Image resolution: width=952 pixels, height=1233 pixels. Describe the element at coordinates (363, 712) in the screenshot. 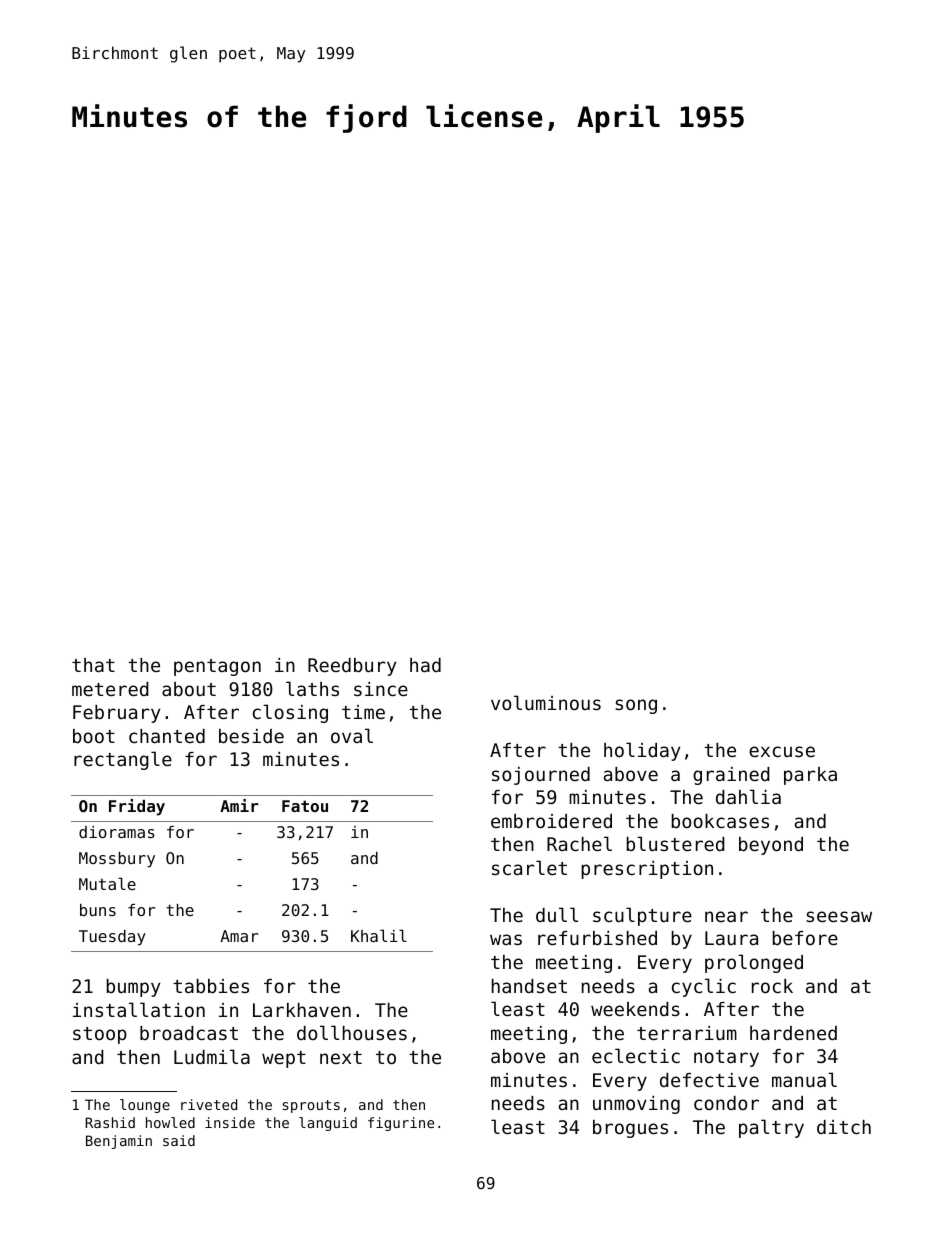

I see `time` at that location.
